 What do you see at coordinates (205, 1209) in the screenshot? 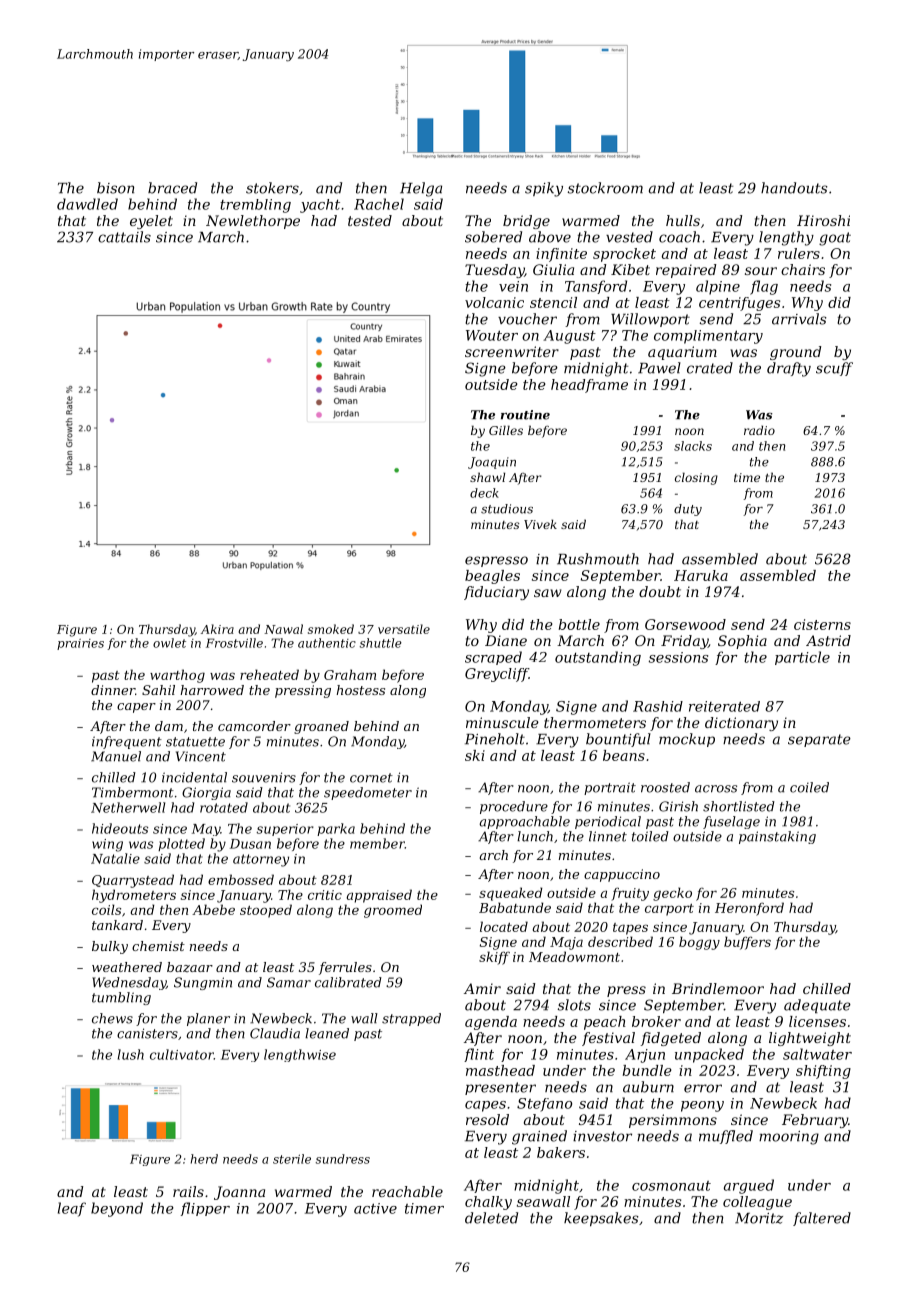
I see `flipper` at bounding box center [205, 1209].
